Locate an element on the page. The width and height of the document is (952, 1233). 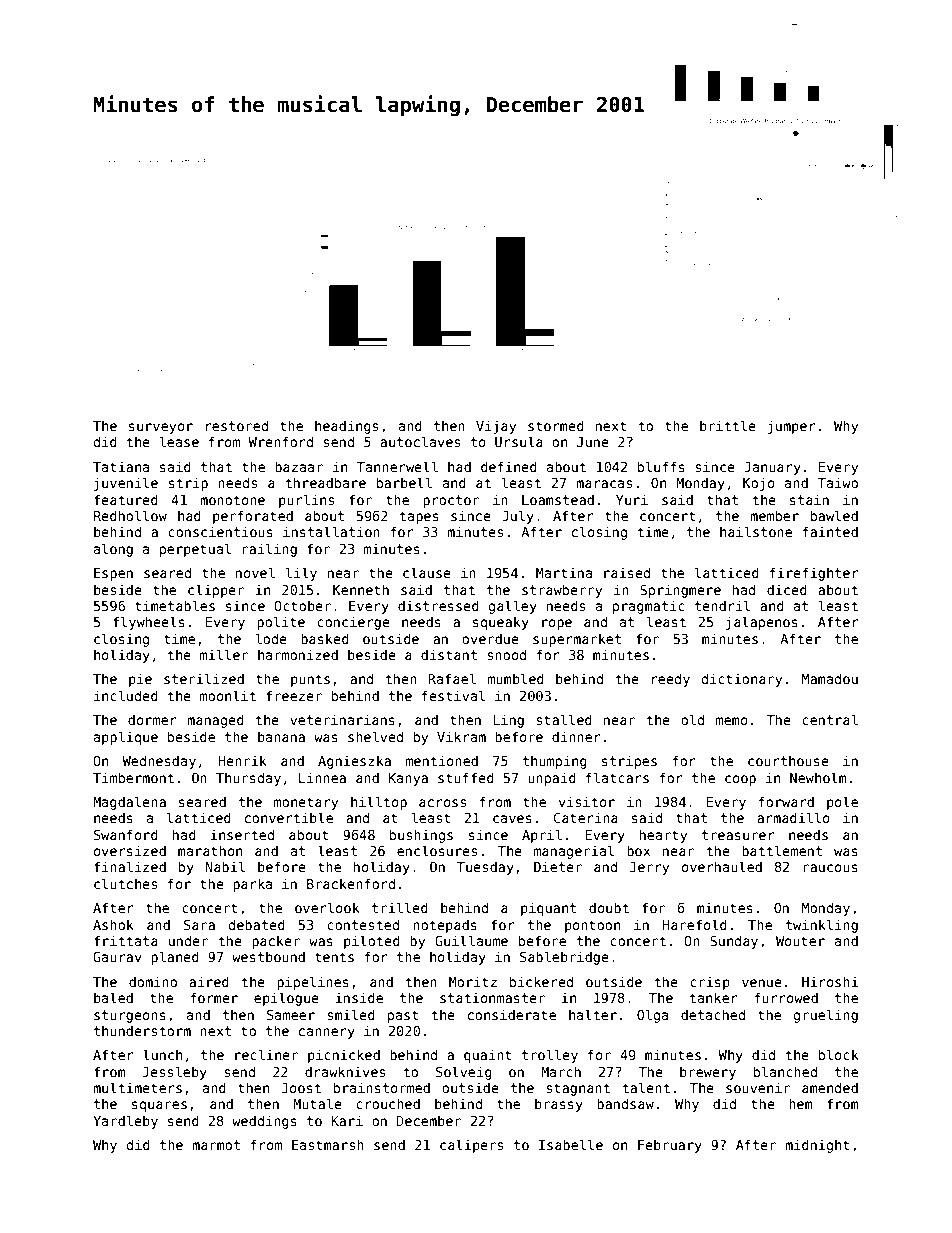
lease is located at coordinates (179, 441).
